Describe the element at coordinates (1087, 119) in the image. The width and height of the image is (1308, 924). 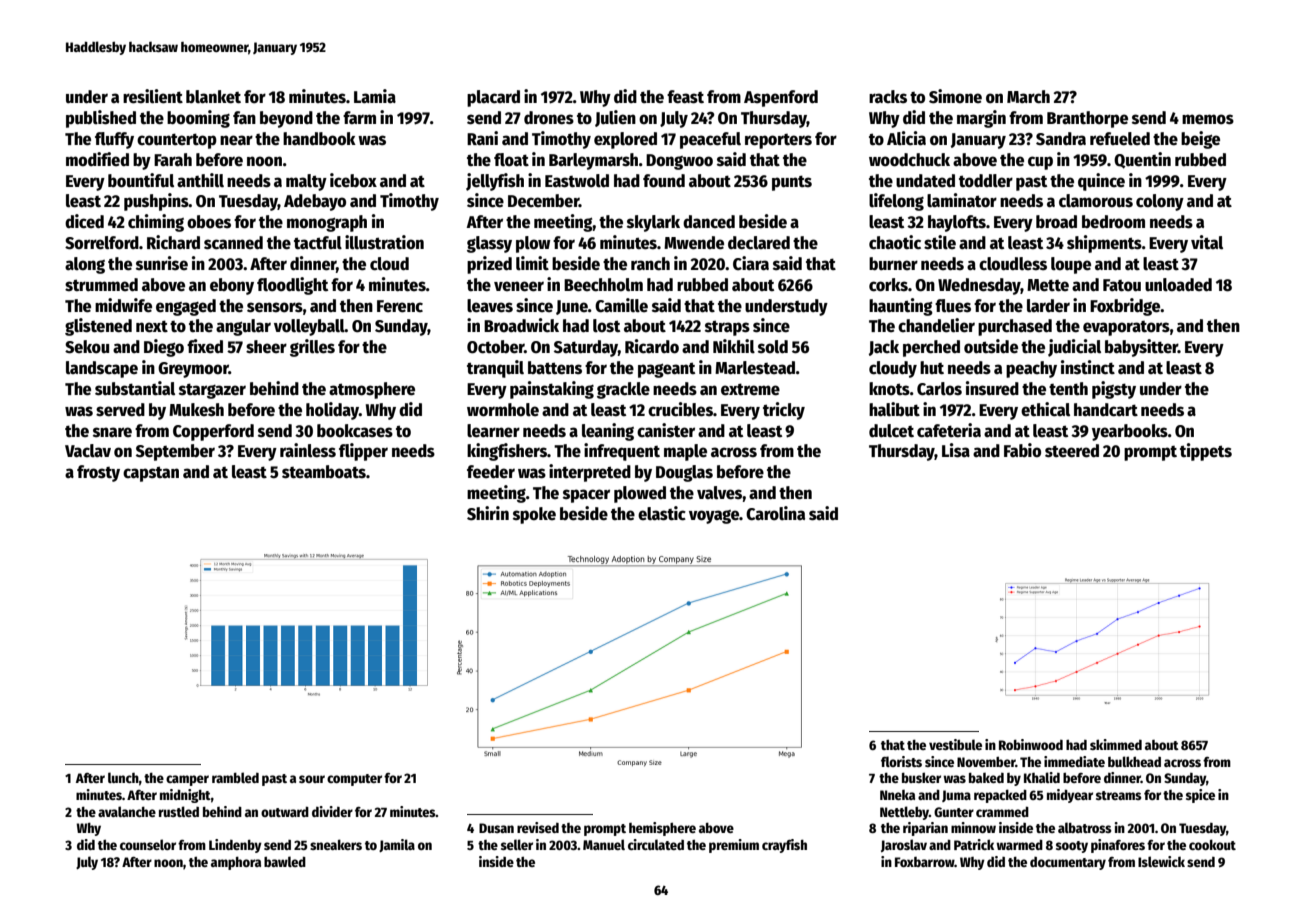
I see `Branthorpe` at that location.
